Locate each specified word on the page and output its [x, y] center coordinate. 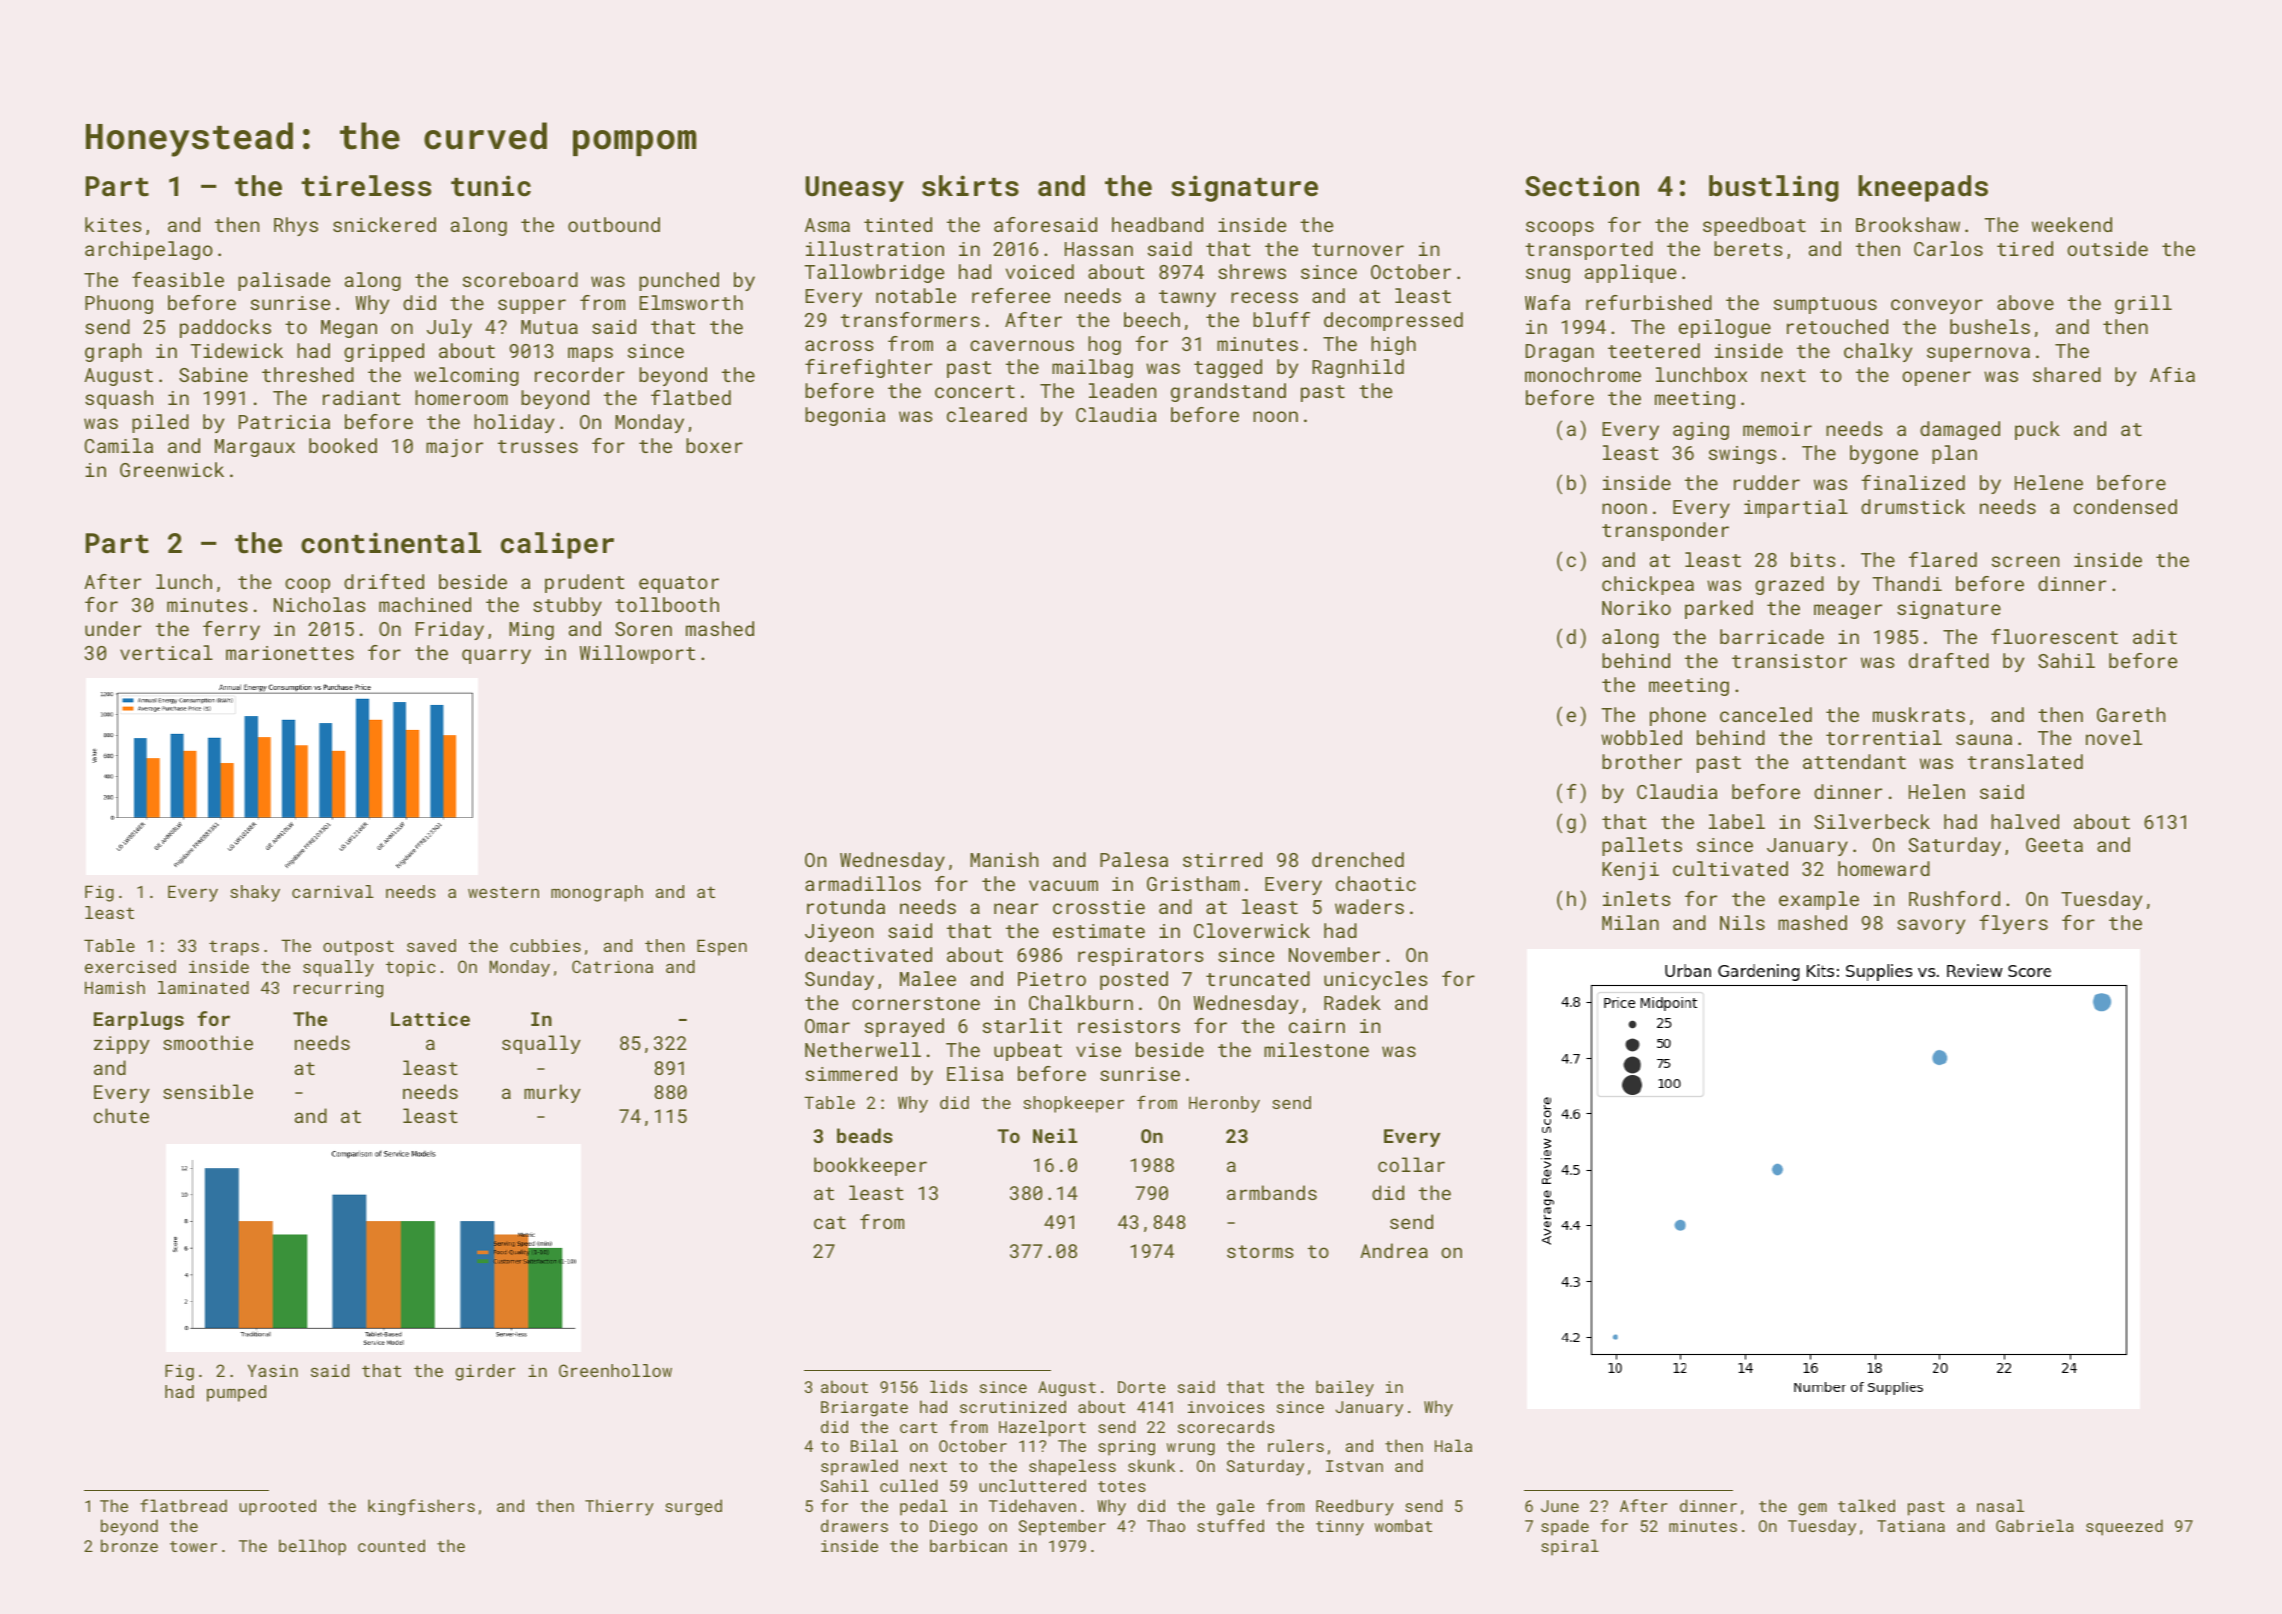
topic [411, 968]
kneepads [1923, 188]
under [113, 628]
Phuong [119, 304]
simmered [851, 1073]
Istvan [1354, 1466]
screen [2025, 561]
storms [1260, 1251]
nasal [2000, 1505]
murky [552, 1093]
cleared [987, 414]
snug [1548, 275]
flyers [2013, 924]
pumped [236, 1393]
